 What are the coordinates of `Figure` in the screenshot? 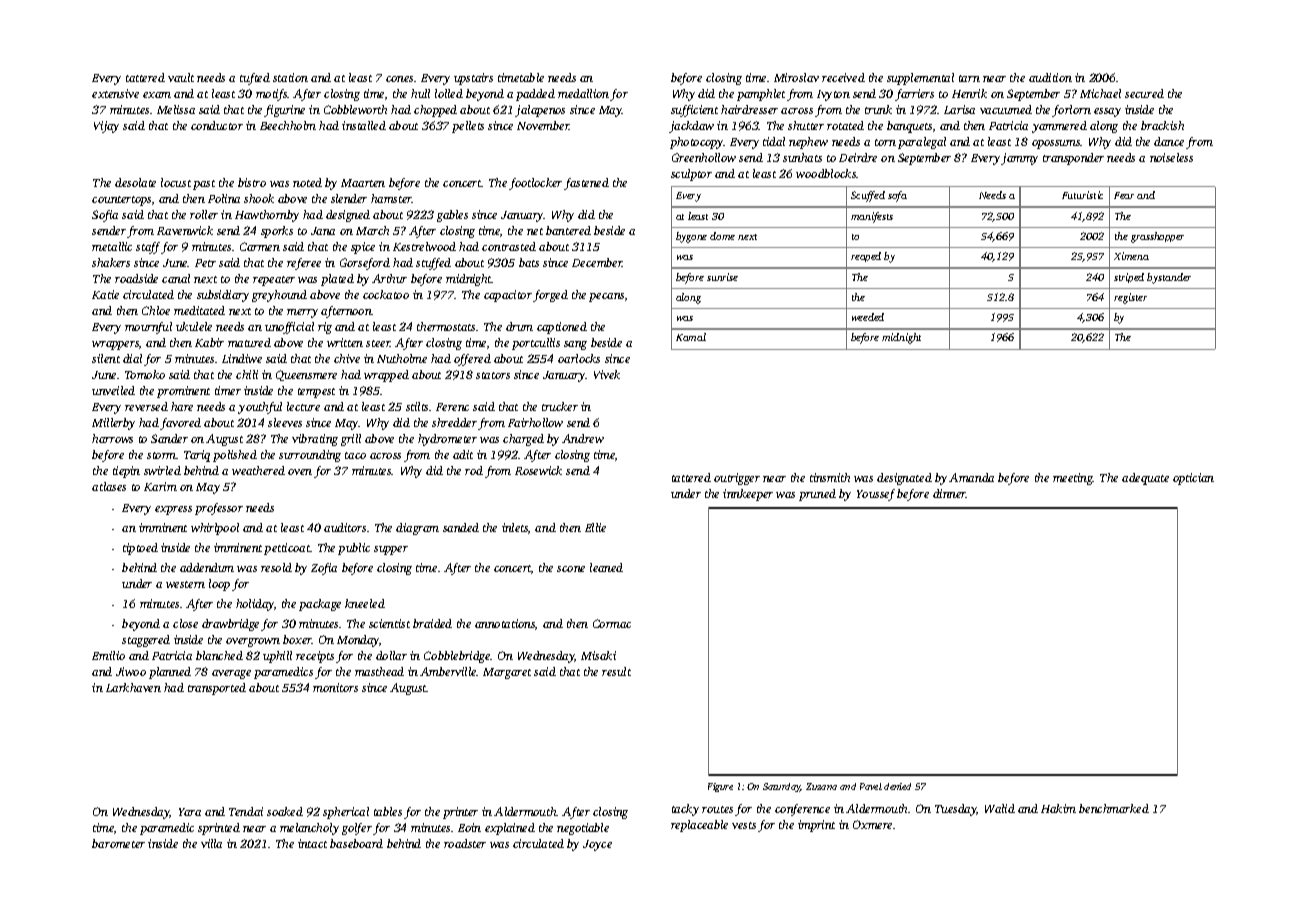 It's located at (720, 787).
